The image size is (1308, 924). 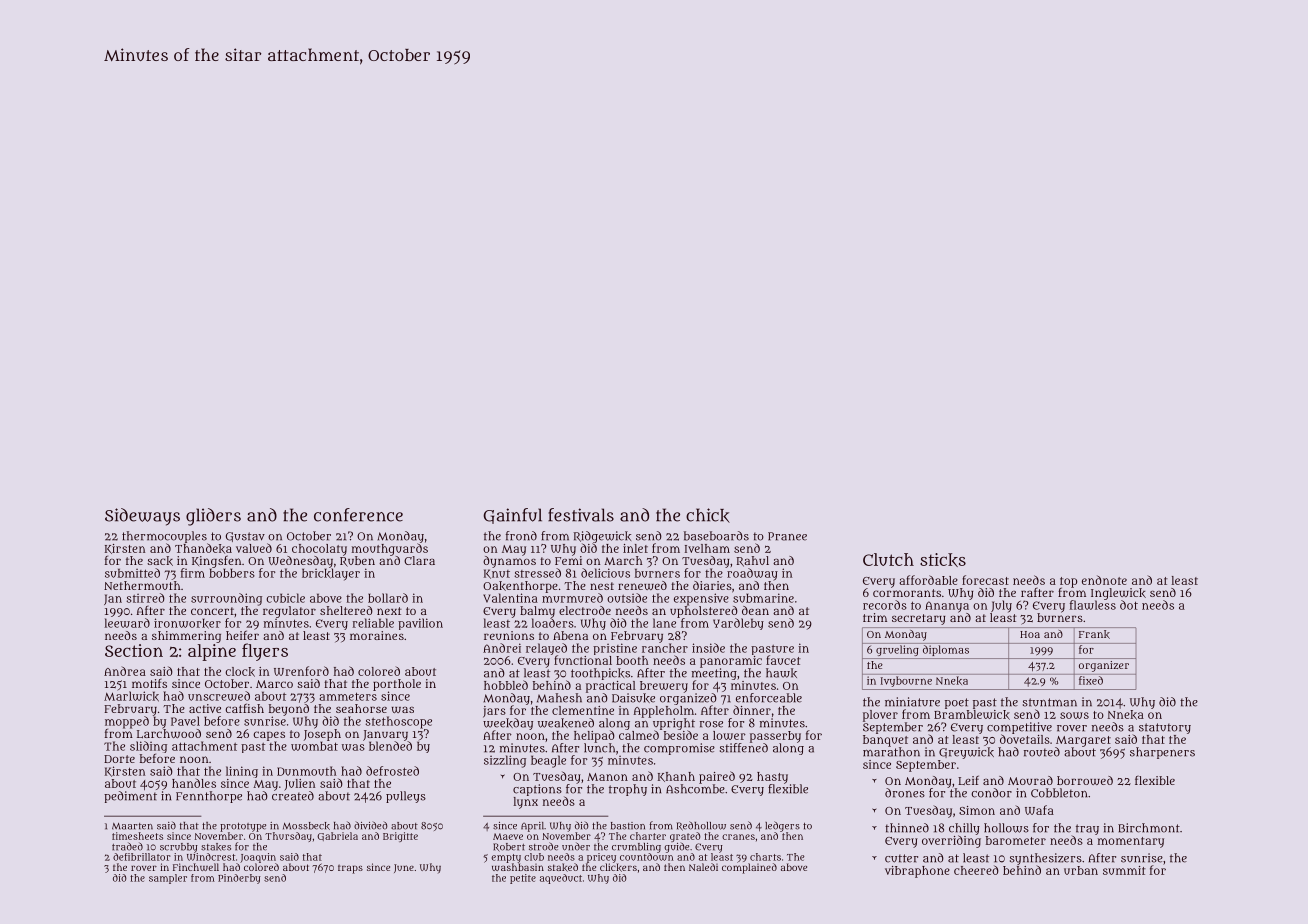 What do you see at coordinates (390, 549) in the screenshot?
I see `mouthguards` at bounding box center [390, 549].
